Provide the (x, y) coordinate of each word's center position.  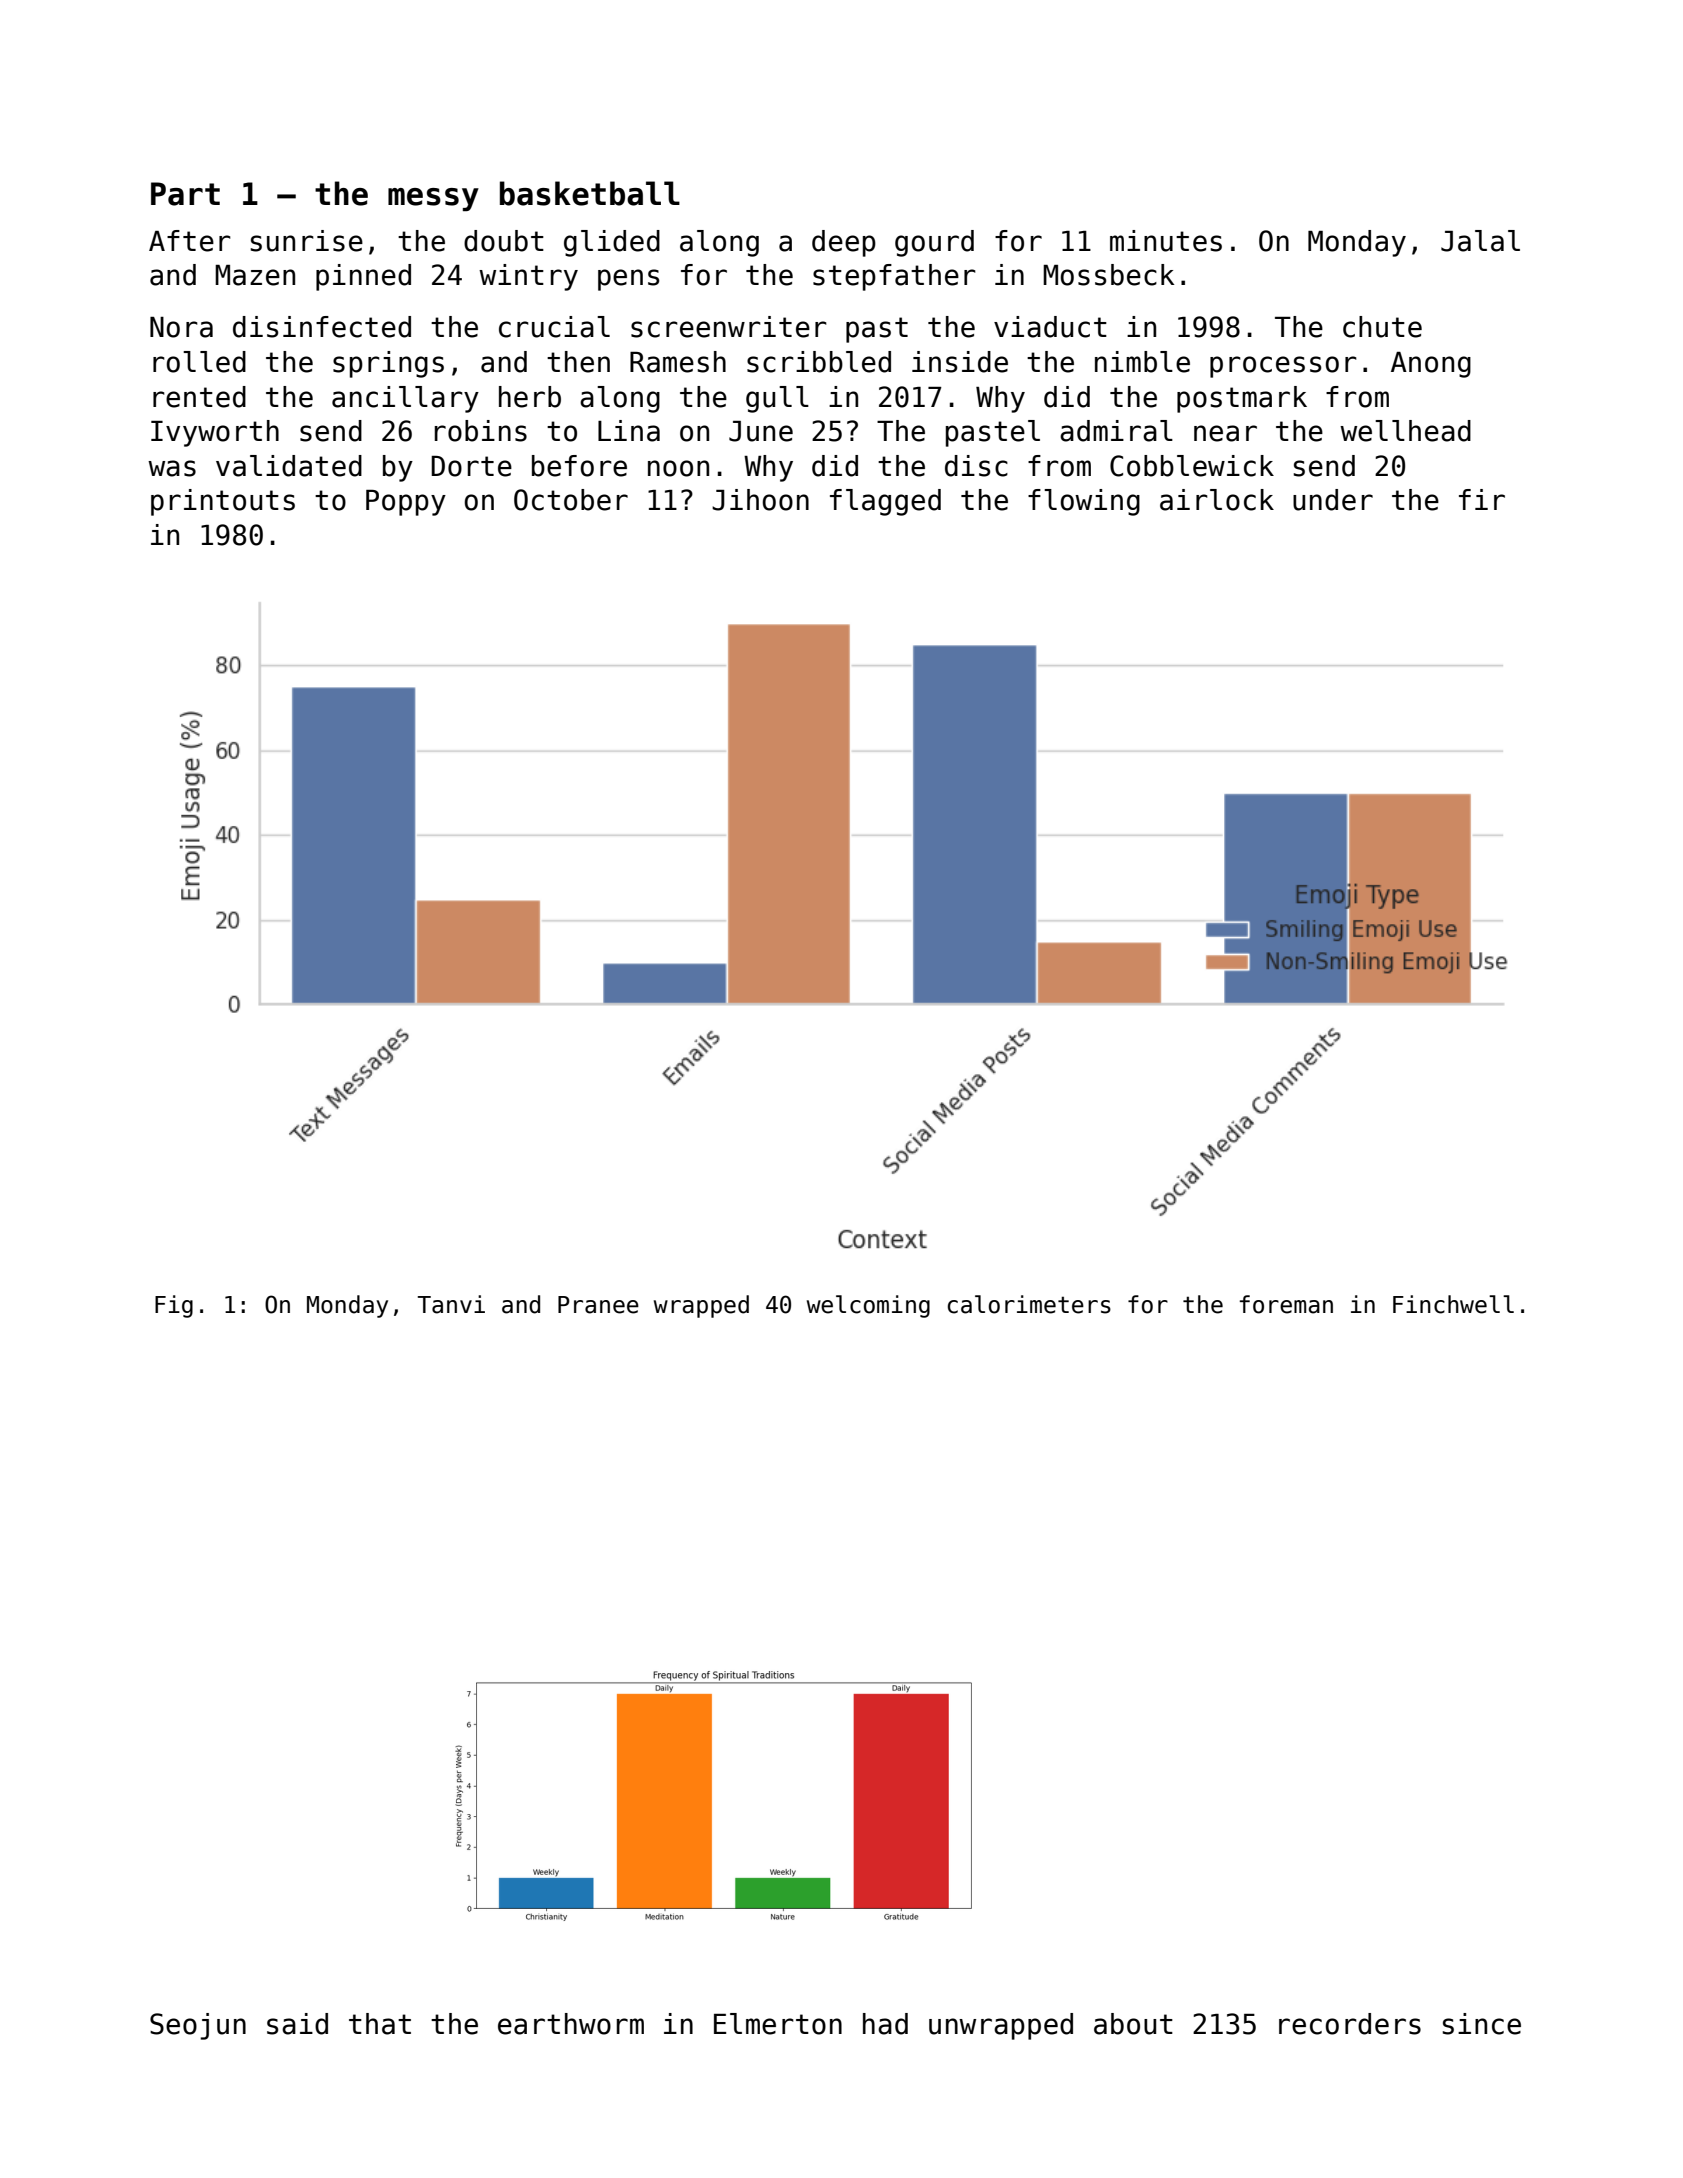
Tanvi (451, 1304)
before (579, 466)
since (1482, 2024)
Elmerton (778, 2024)
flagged (885, 502)
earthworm (571, 2024)
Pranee (598, 1305)
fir (1482, 499)
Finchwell (1453, 1304)
